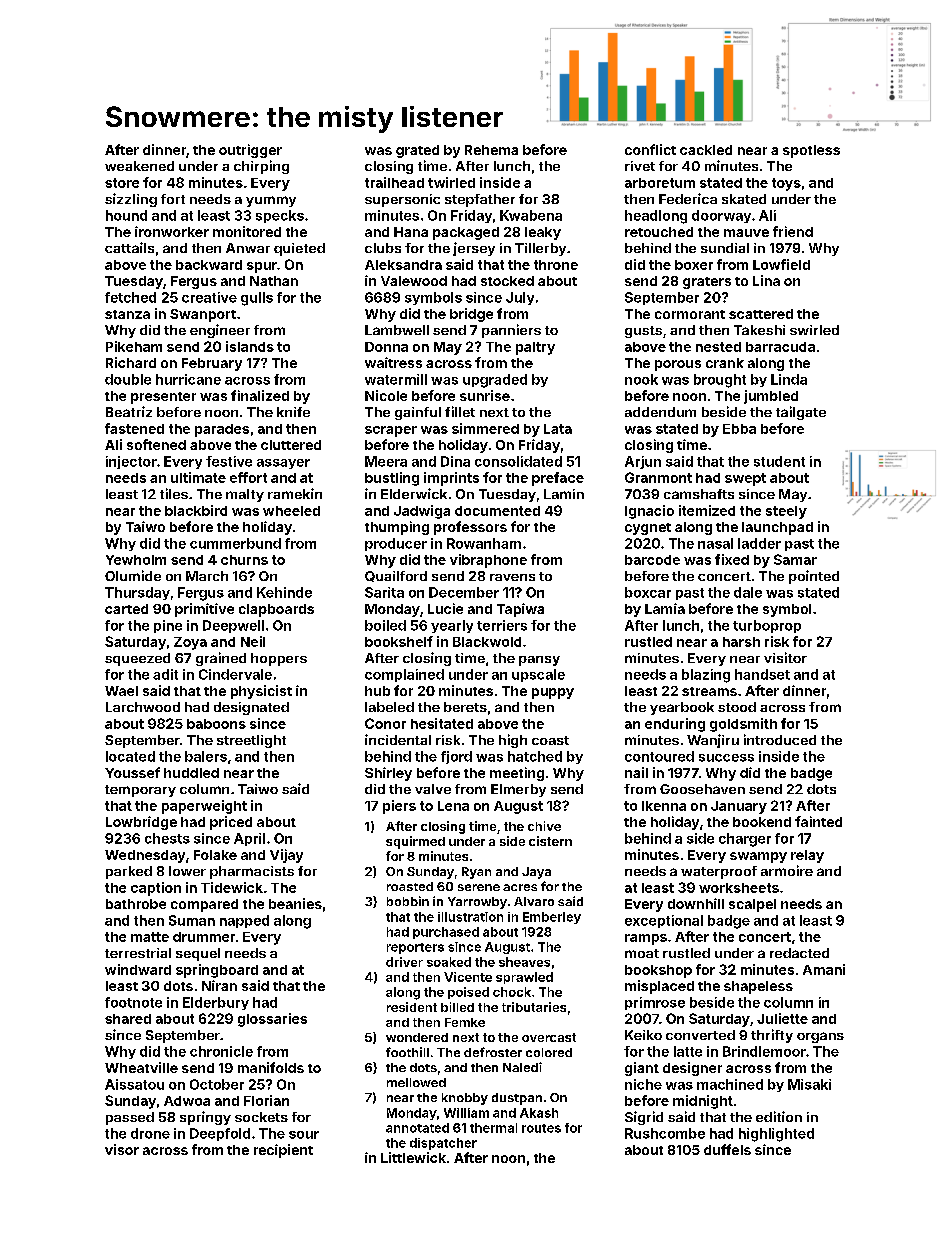 The width and height of the document is (952, 1233). I want to click on Lina, so click(766, 280).
